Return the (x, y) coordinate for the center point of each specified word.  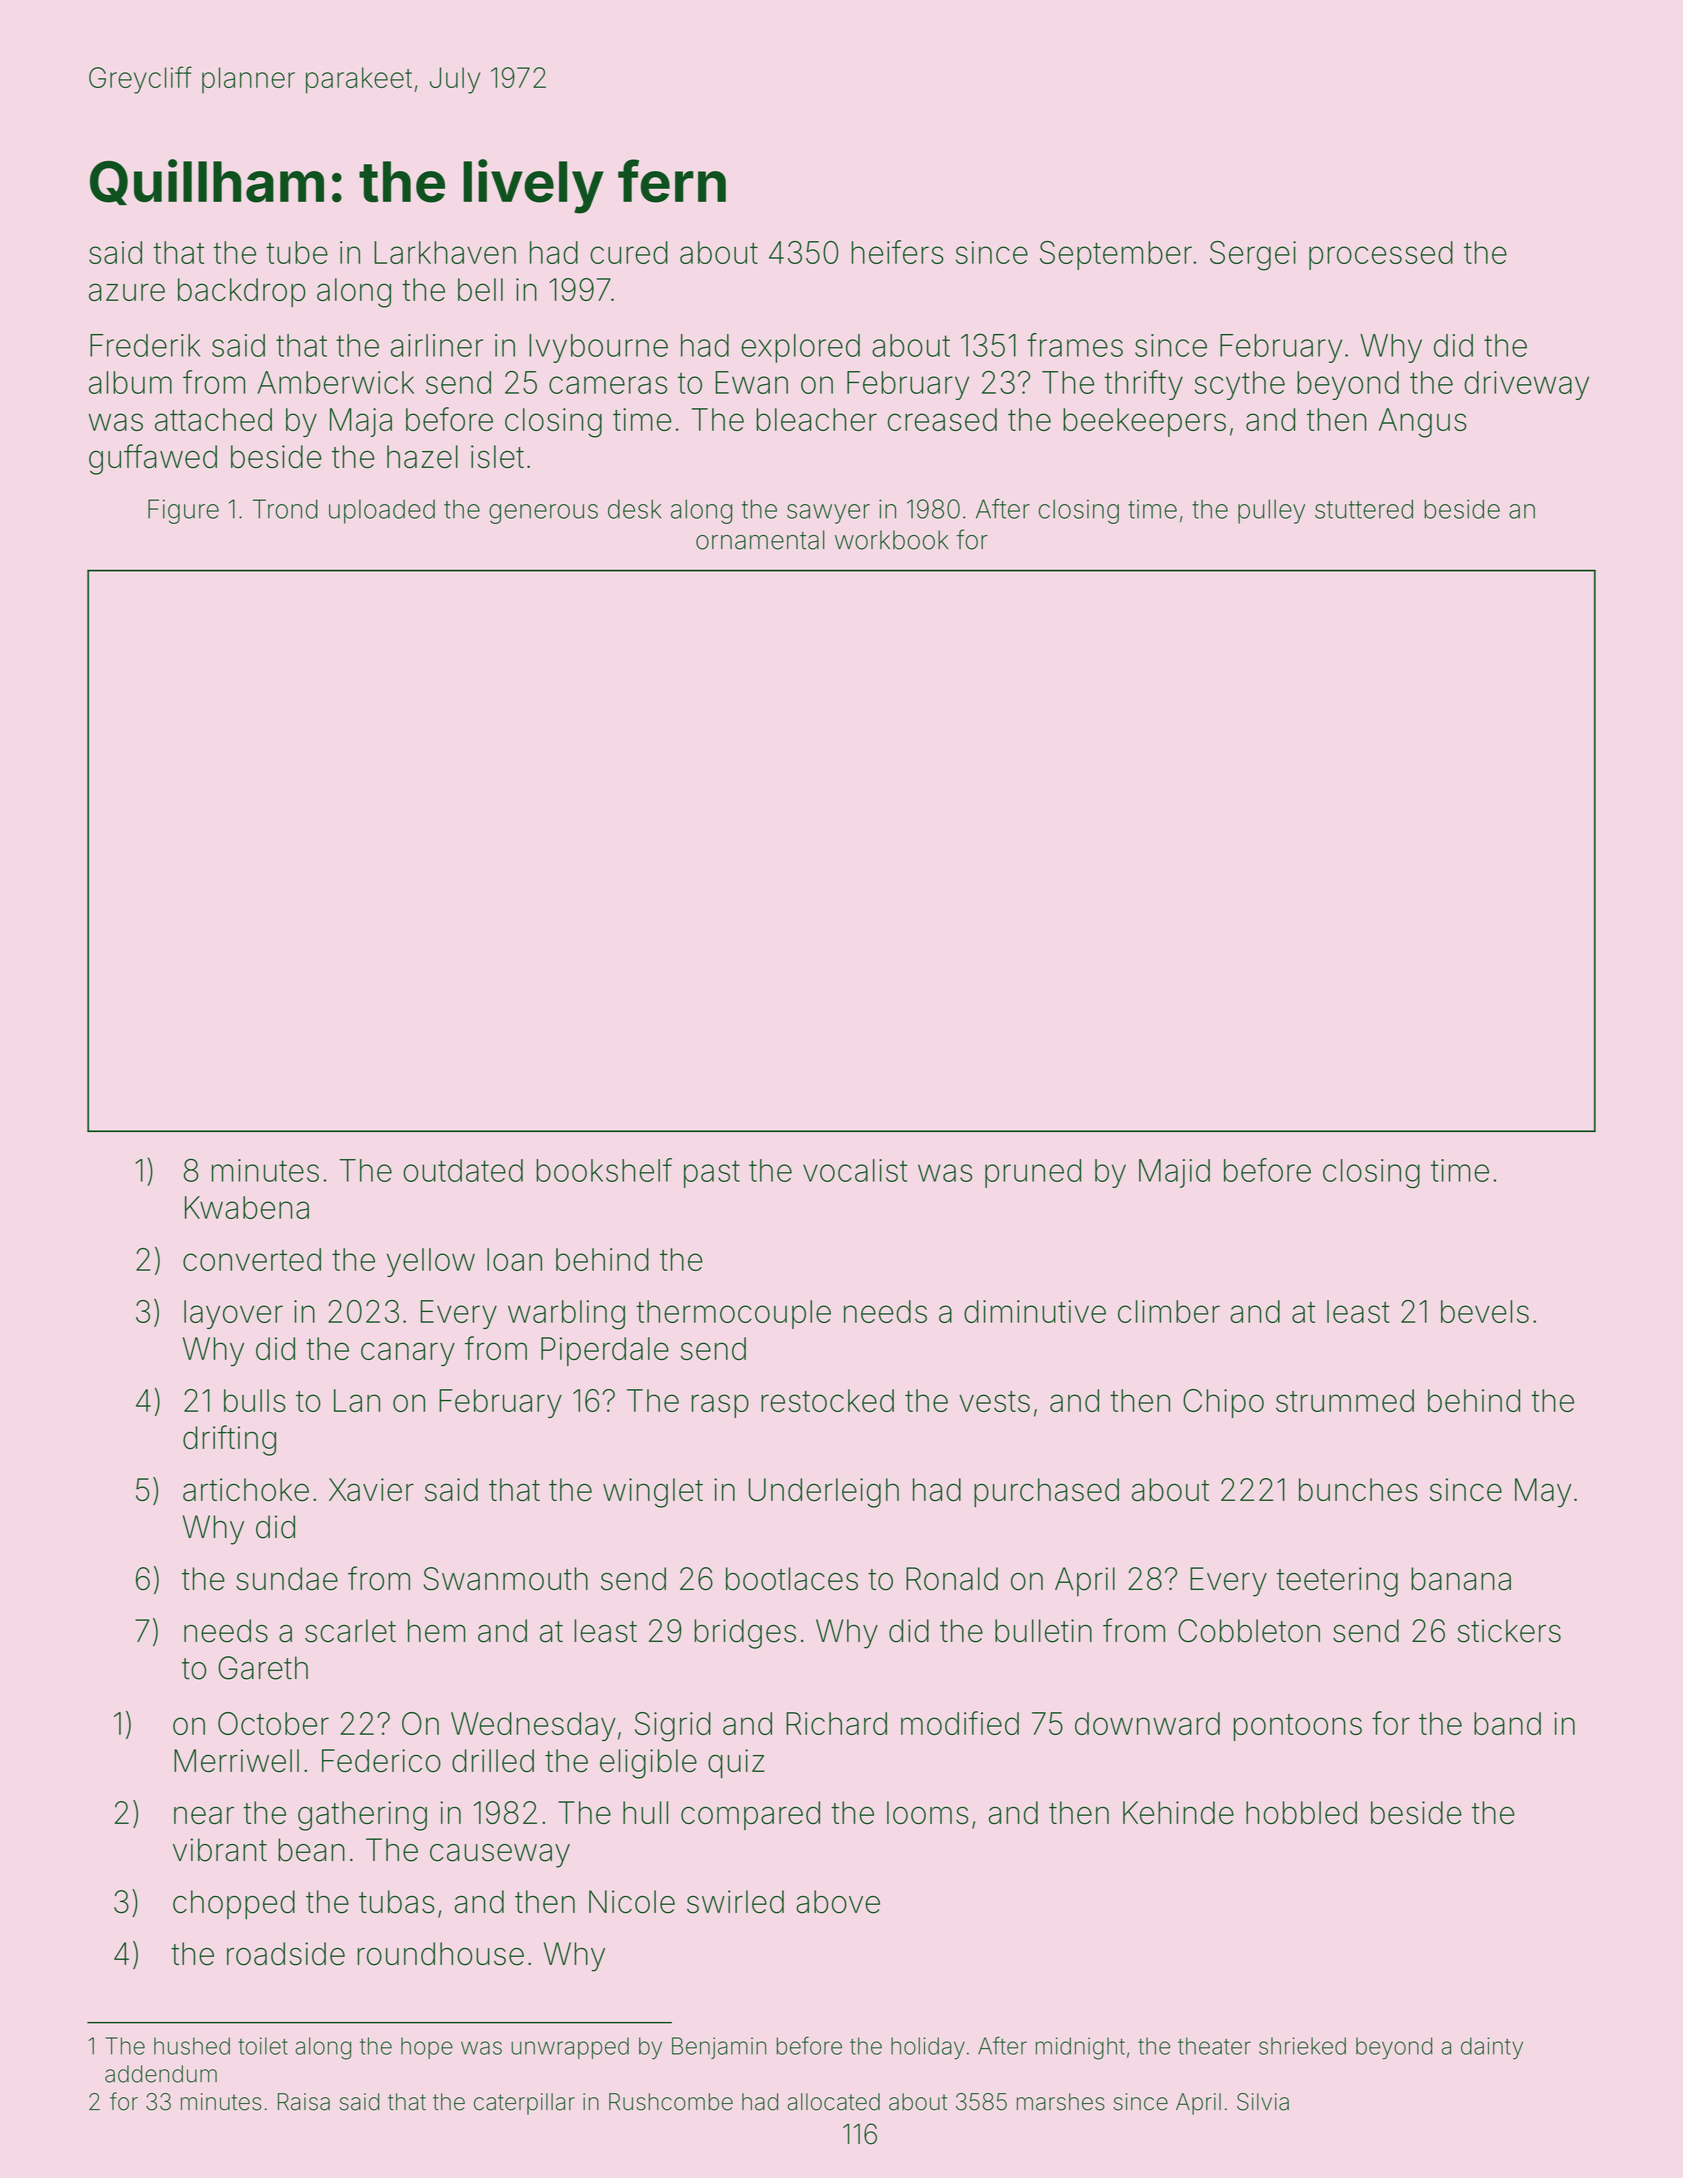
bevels (1485, 1311)
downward (1147, 1723)
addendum (161, 2074)
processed (1381, 255)
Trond (285, 509)
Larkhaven (445, 252)
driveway (1527, 385)
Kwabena (247, 1207)
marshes (1061, 2102)
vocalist (855, 1170)
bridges (745, 1634)
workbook (891, 540)
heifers (898, 252)
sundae (287, 1579)
